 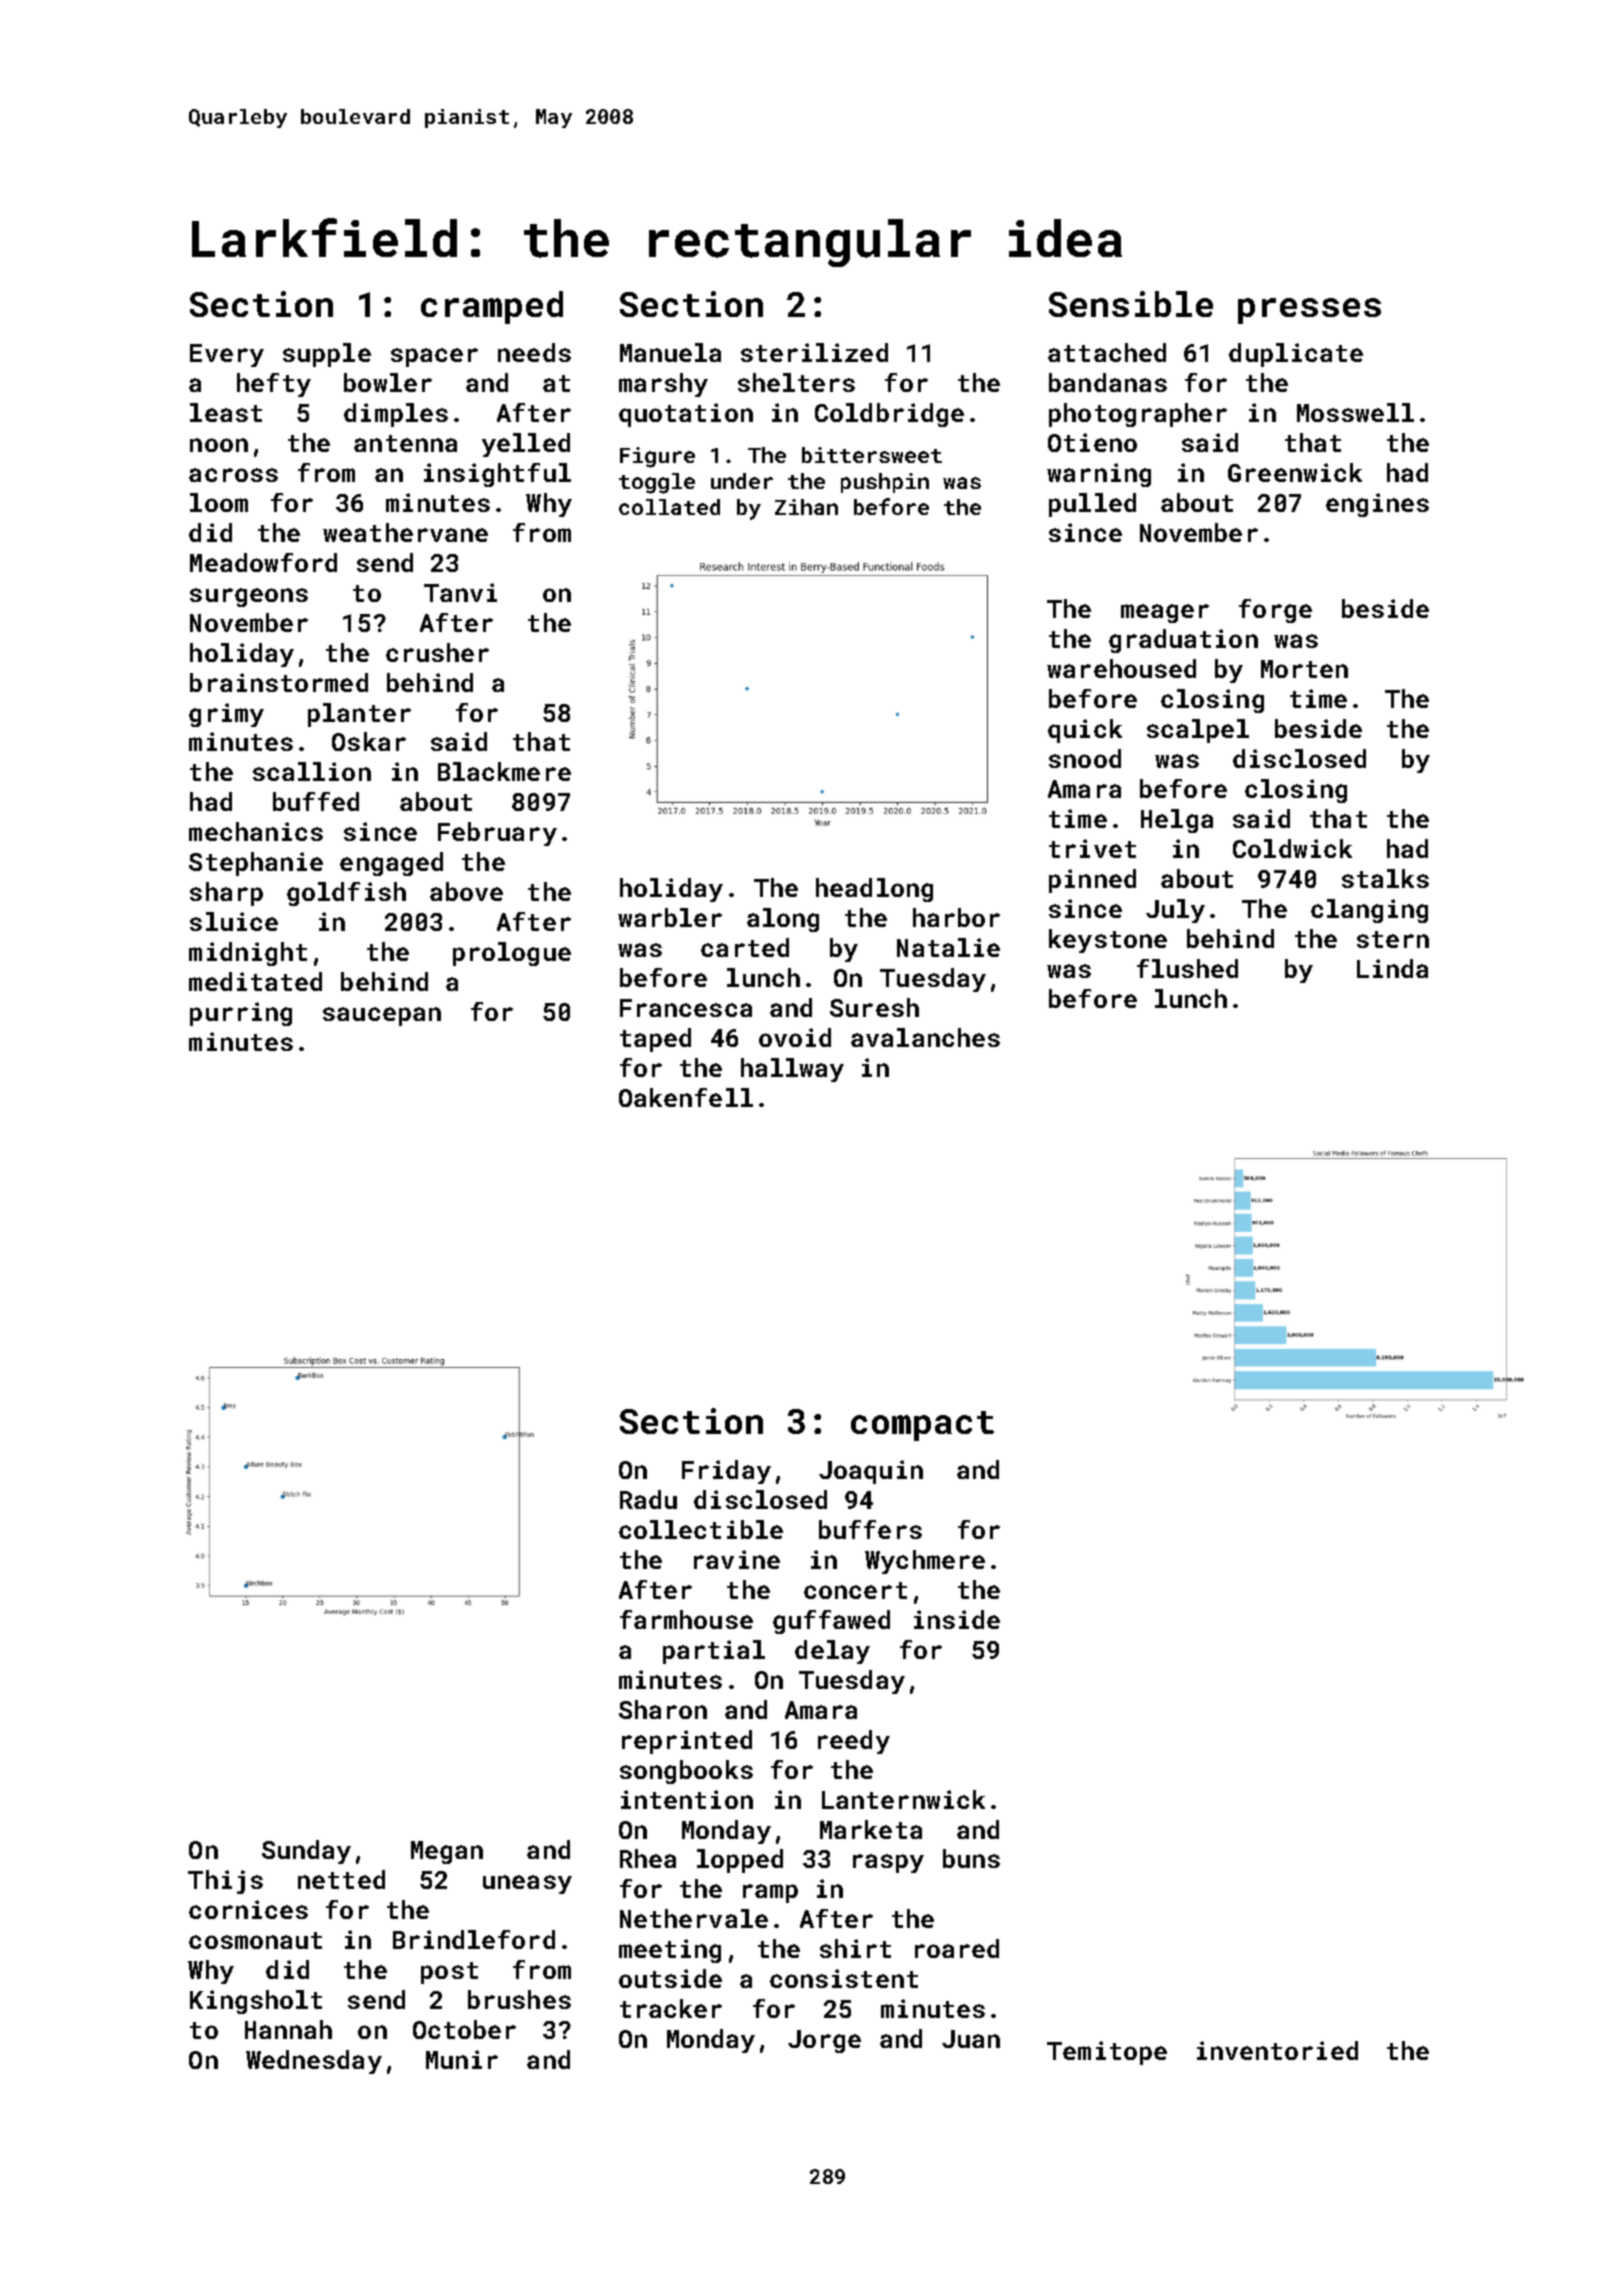 I want to click on weathervane, so click(x=405, y=532).
